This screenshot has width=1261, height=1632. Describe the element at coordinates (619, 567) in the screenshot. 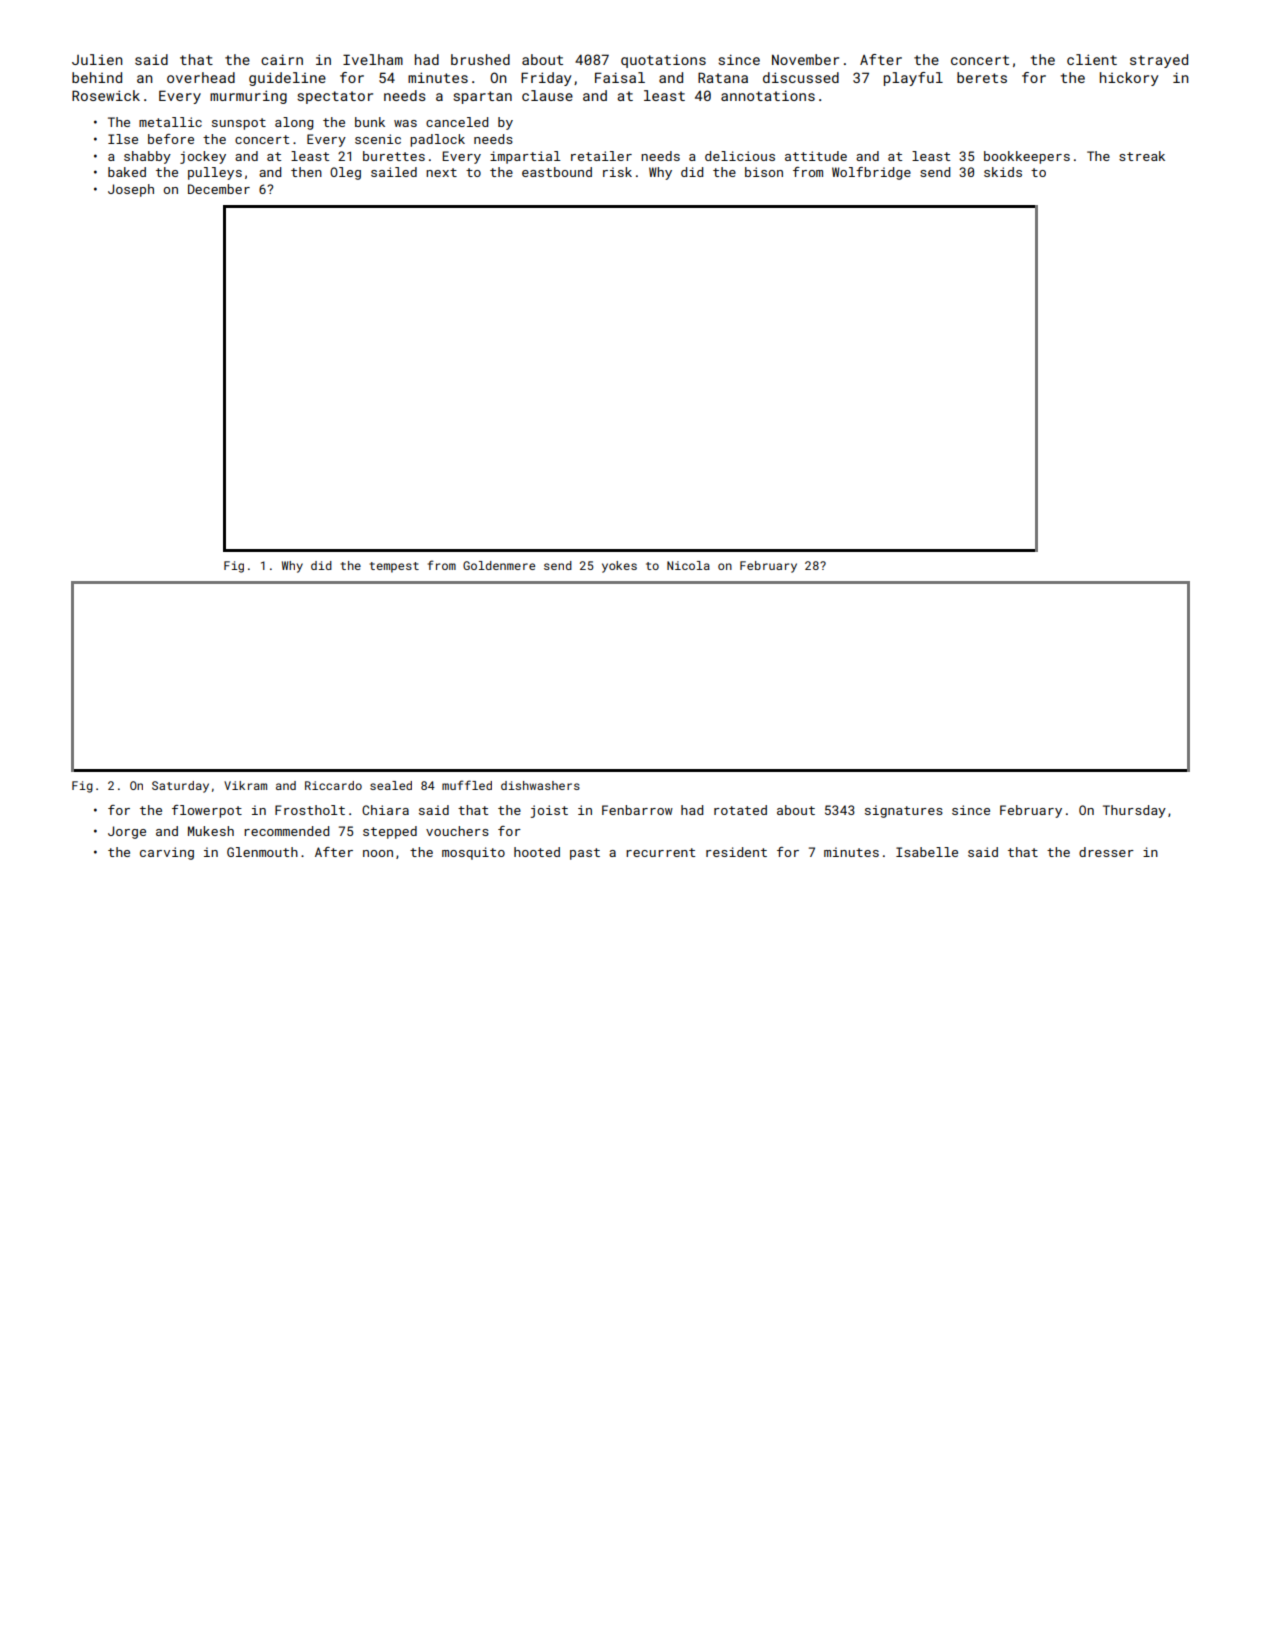

I see `yokes` at that location.
